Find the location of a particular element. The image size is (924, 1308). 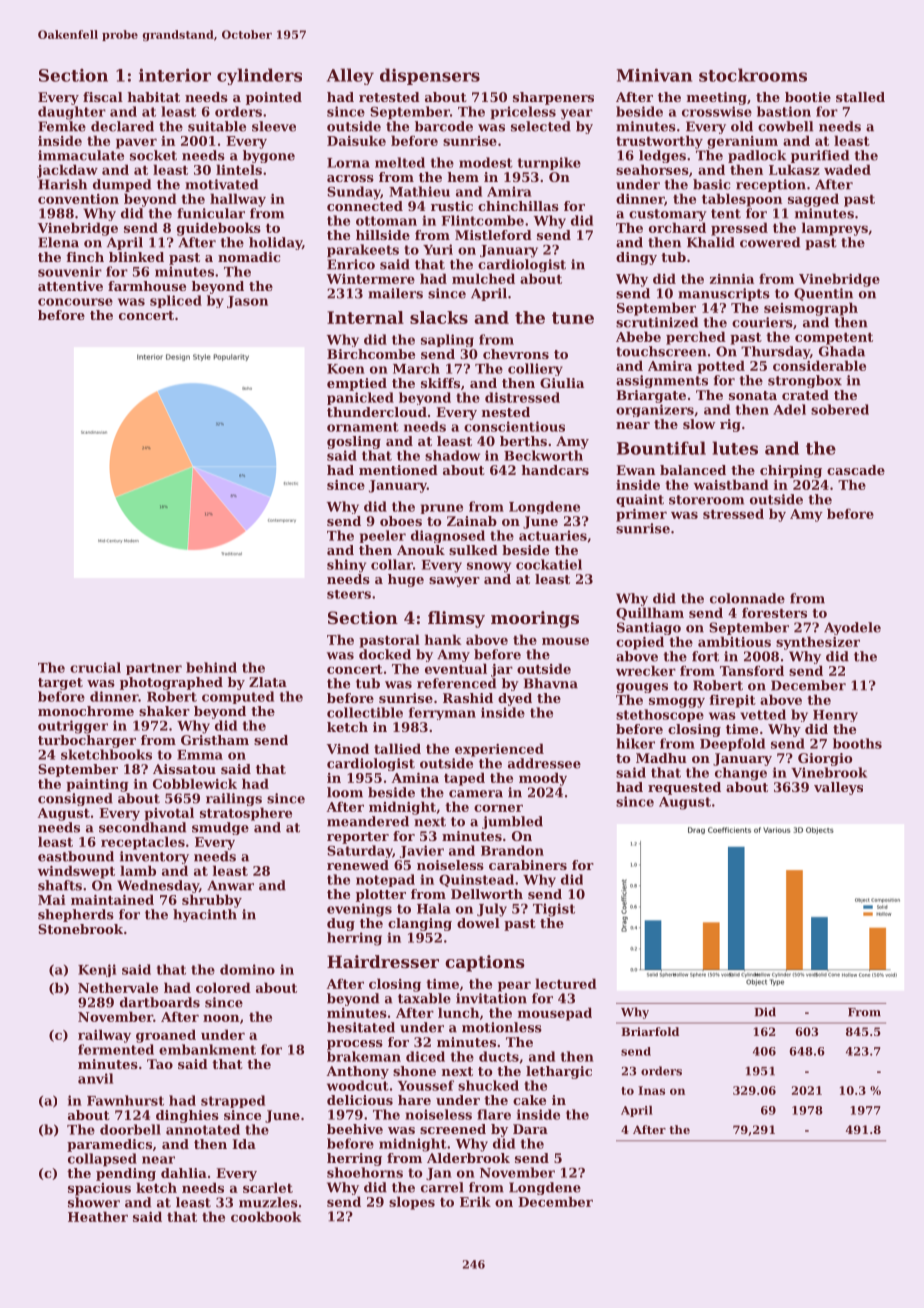

peeler is located at coordinates (383, 536).
